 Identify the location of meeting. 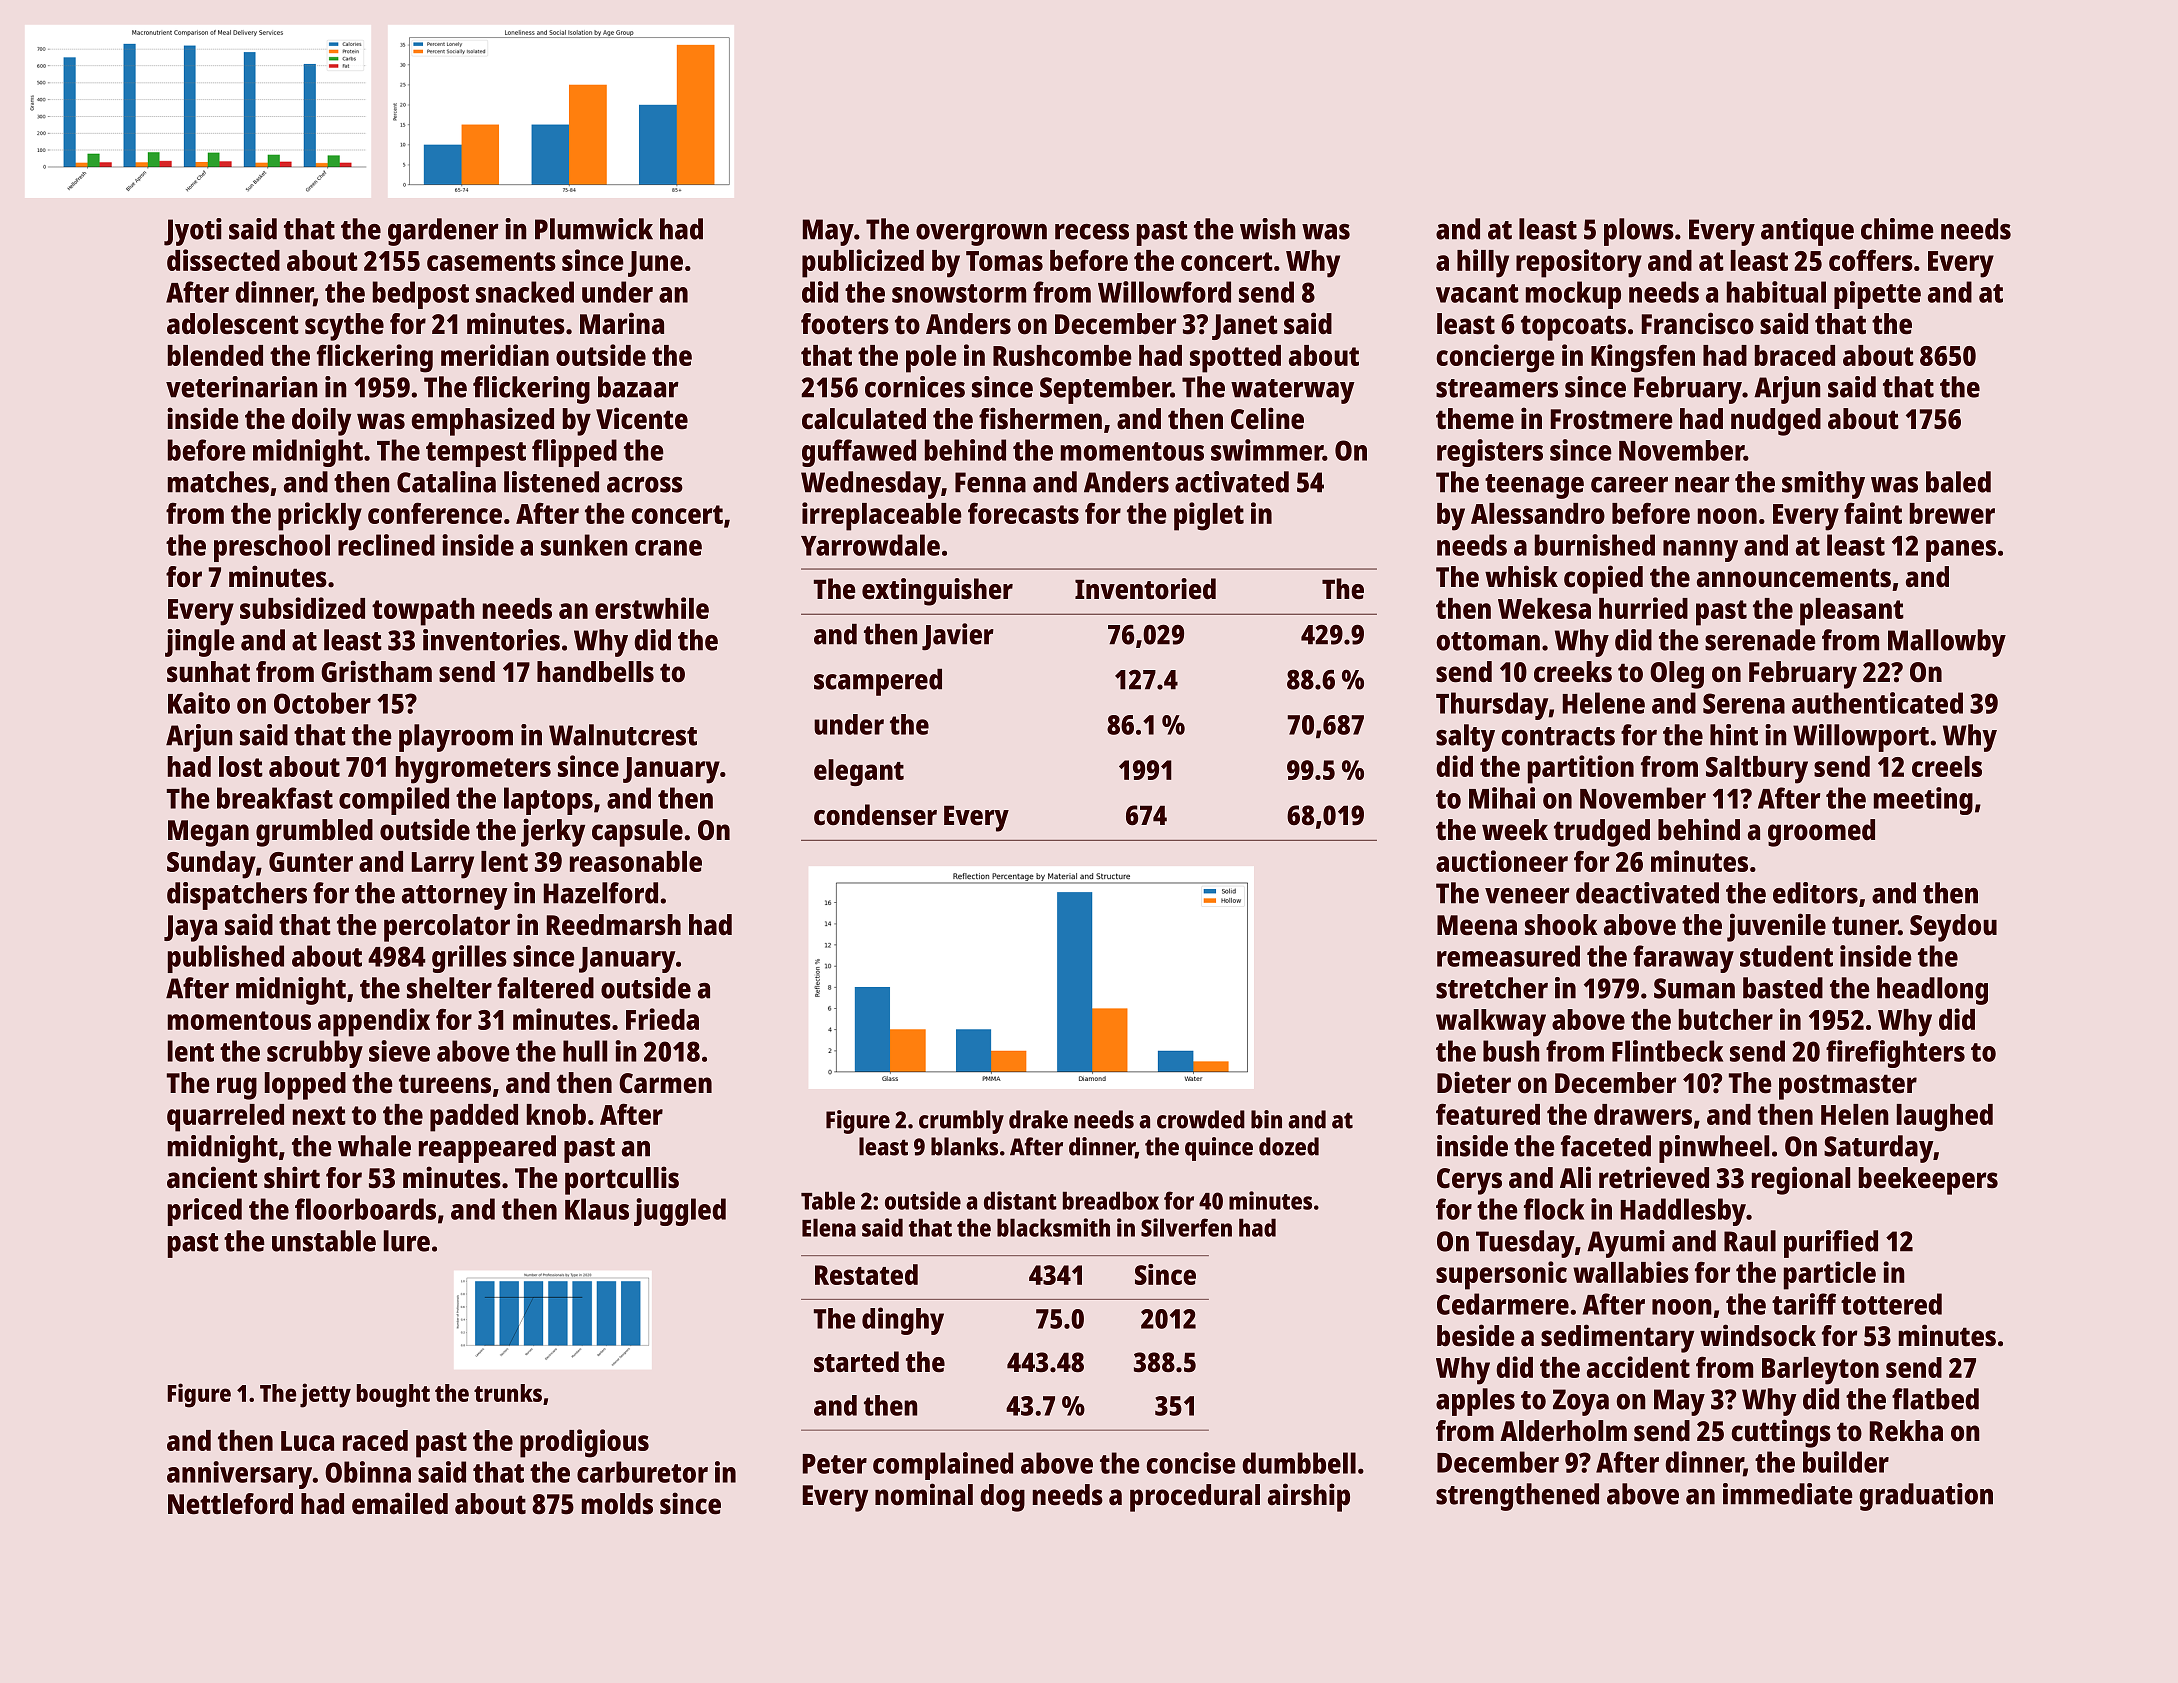
(1923, 801).
